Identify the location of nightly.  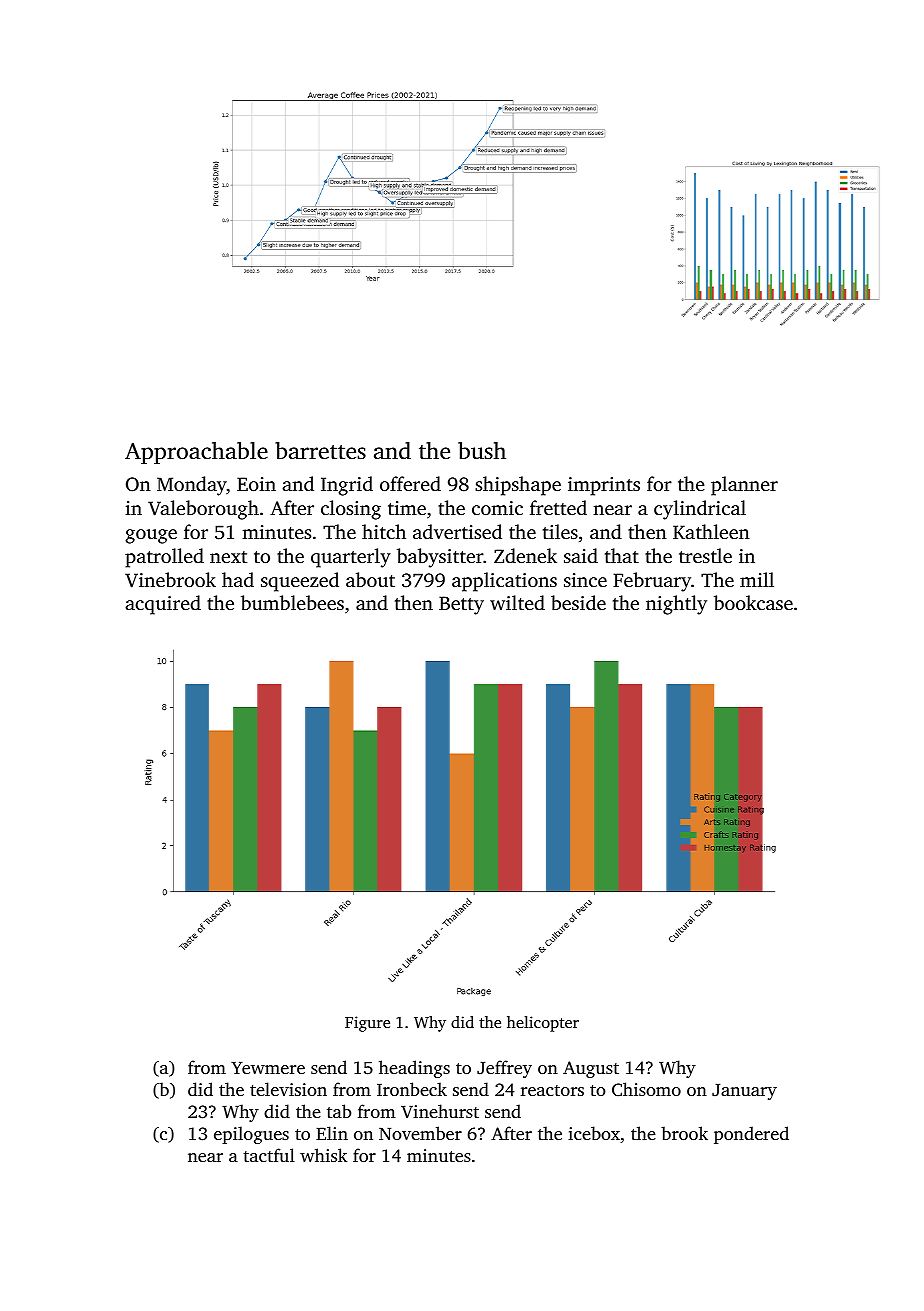
(676, 605).
